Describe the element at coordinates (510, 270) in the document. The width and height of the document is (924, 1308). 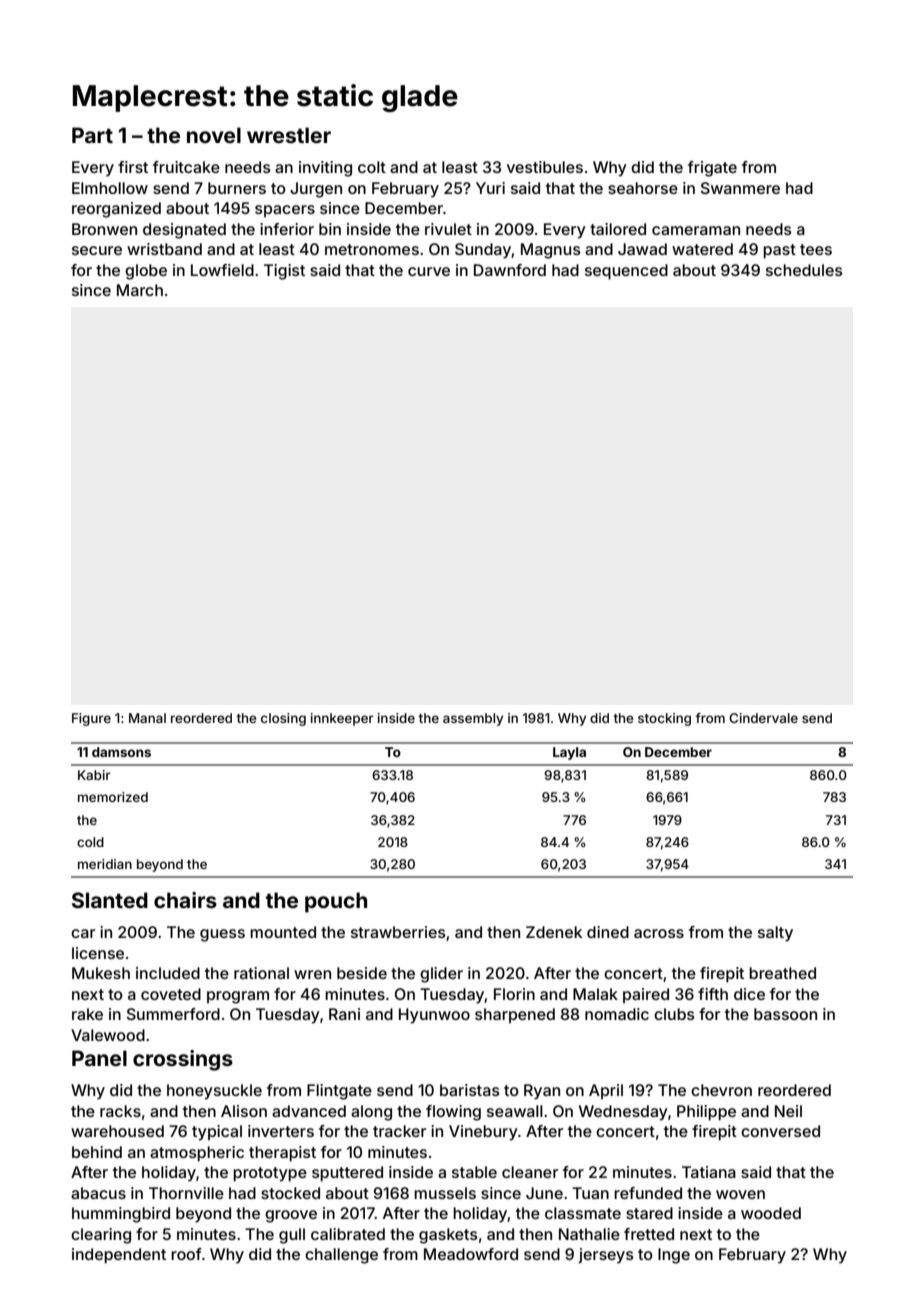
I see `Dawnford` at that location.
